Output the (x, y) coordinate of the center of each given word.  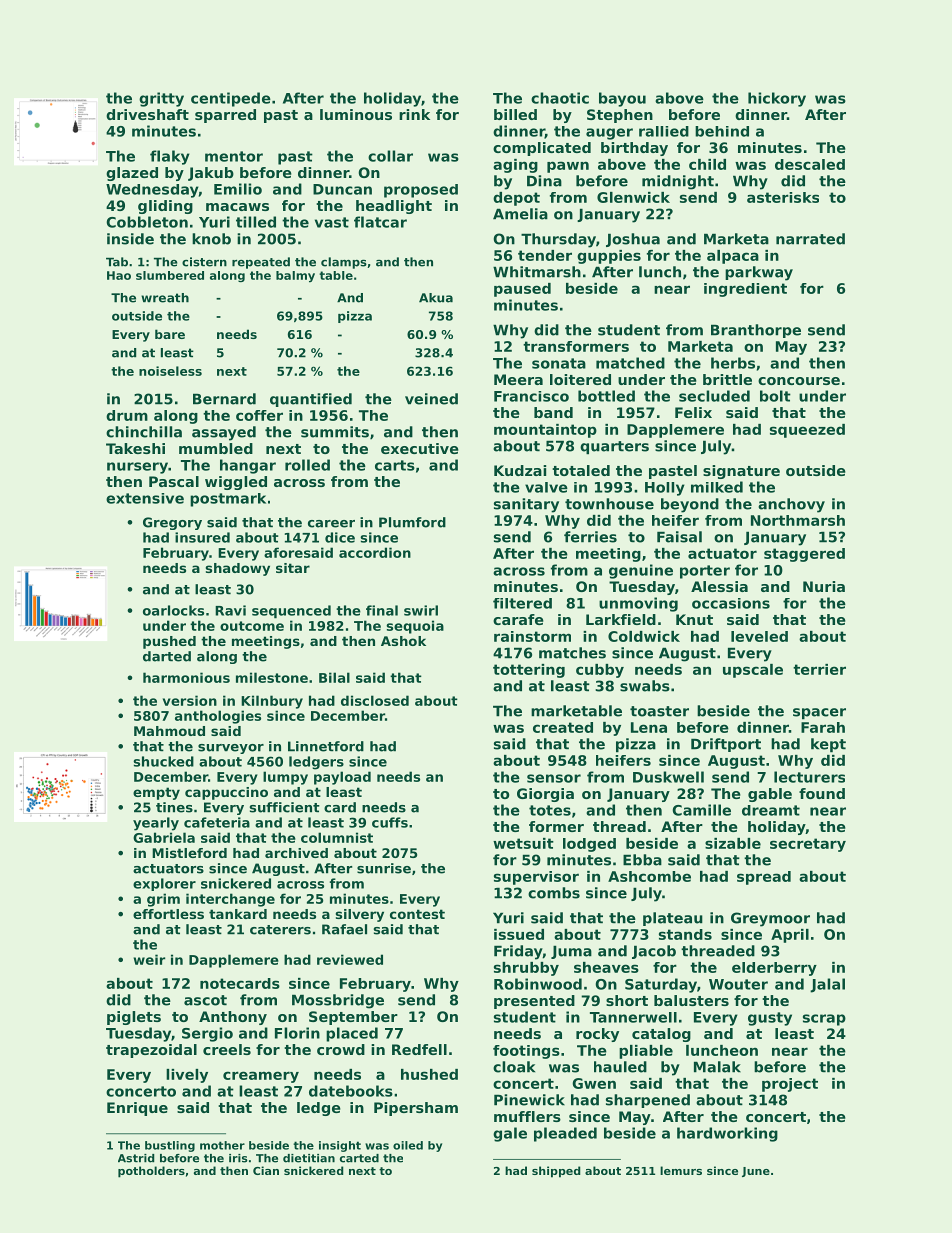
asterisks (783, 197)
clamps (344, 263)
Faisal (679, 537)
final (382, 610)
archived (296, 853)
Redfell (419, 1049)
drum (127, 415)
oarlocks (173, 610)
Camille (701, 810)
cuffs (390, 822)
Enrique (137, 1109)
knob (211, 239)
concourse (799, 381)
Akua (436, 298)
